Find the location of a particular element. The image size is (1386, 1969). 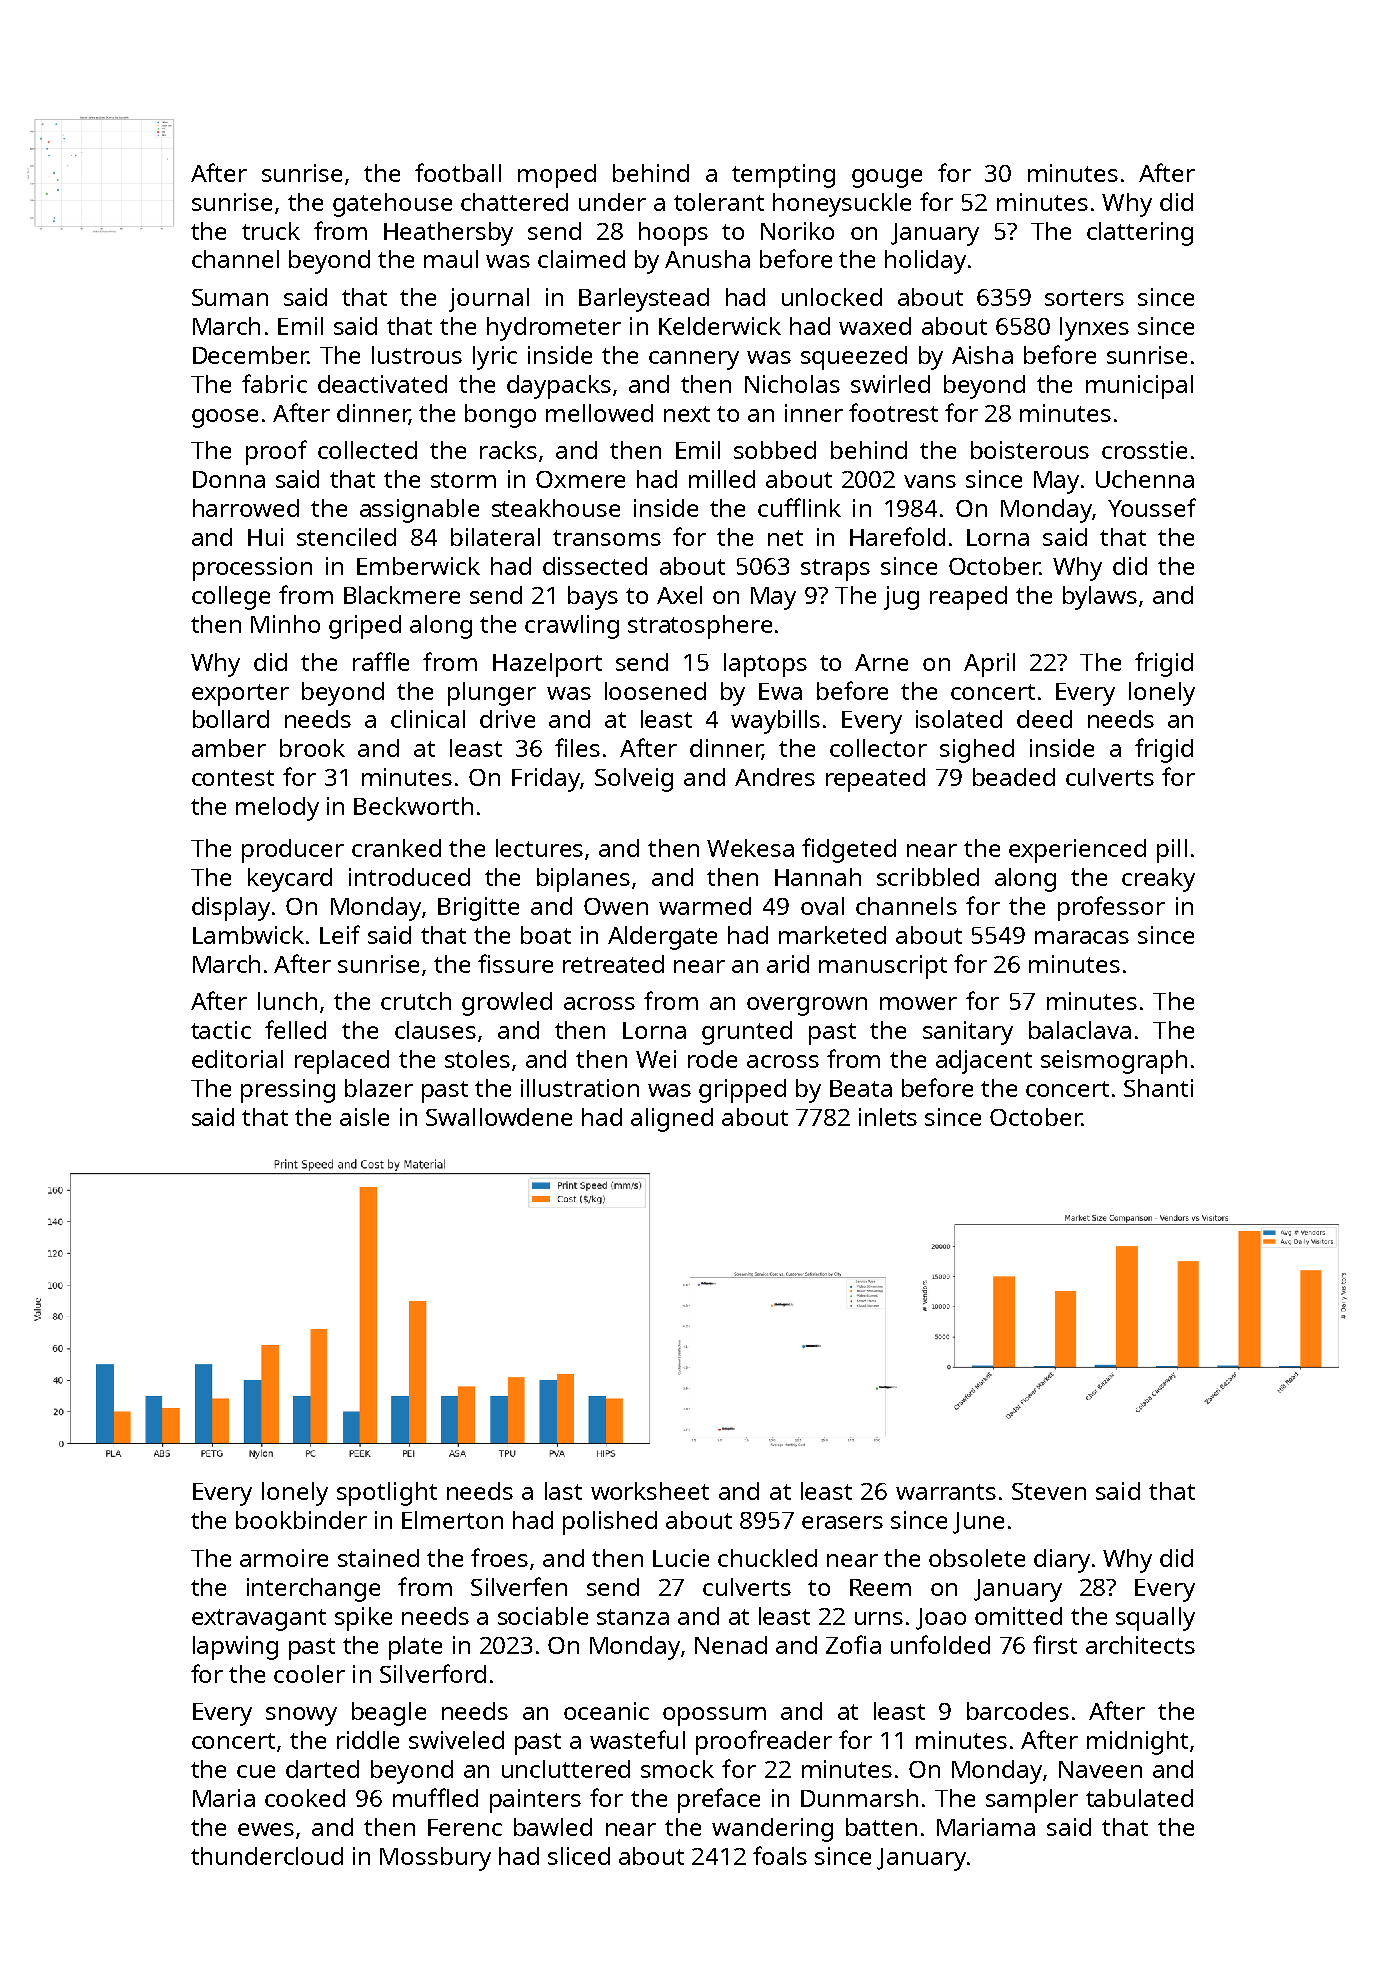

riddle is located at coordinates (368, 1740).
